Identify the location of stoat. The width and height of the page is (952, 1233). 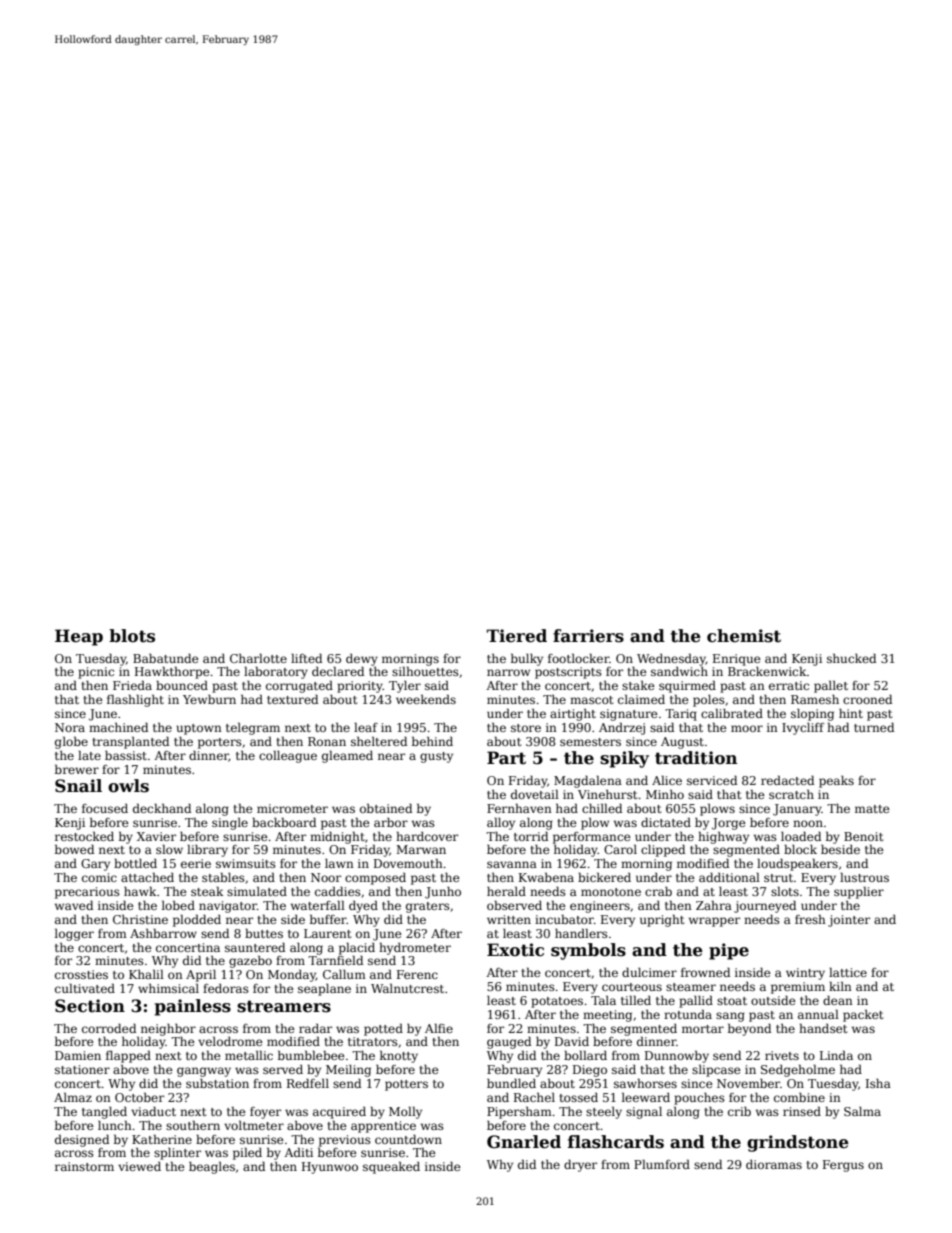
(732, 1001).
